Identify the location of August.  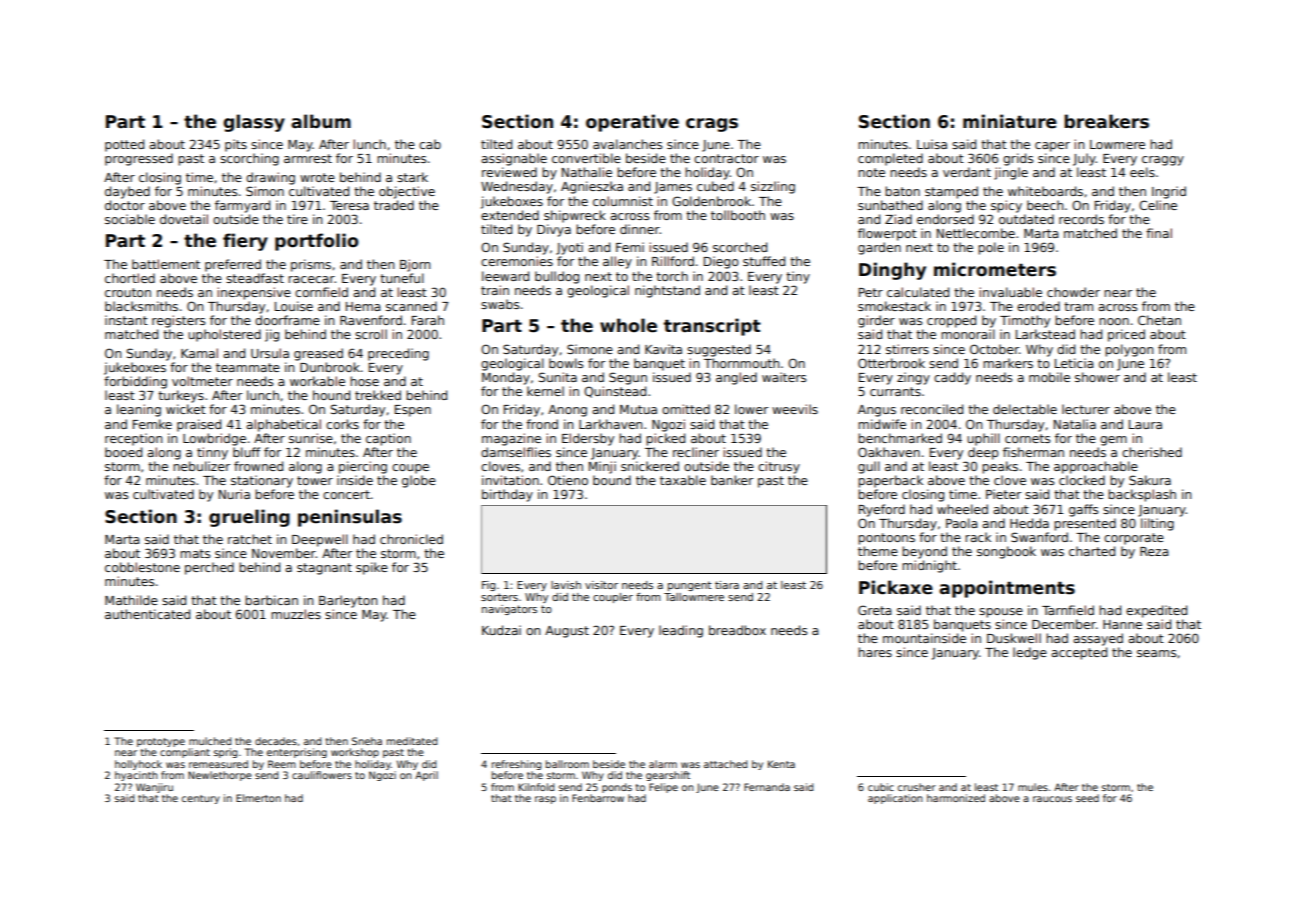
(567, 632).
